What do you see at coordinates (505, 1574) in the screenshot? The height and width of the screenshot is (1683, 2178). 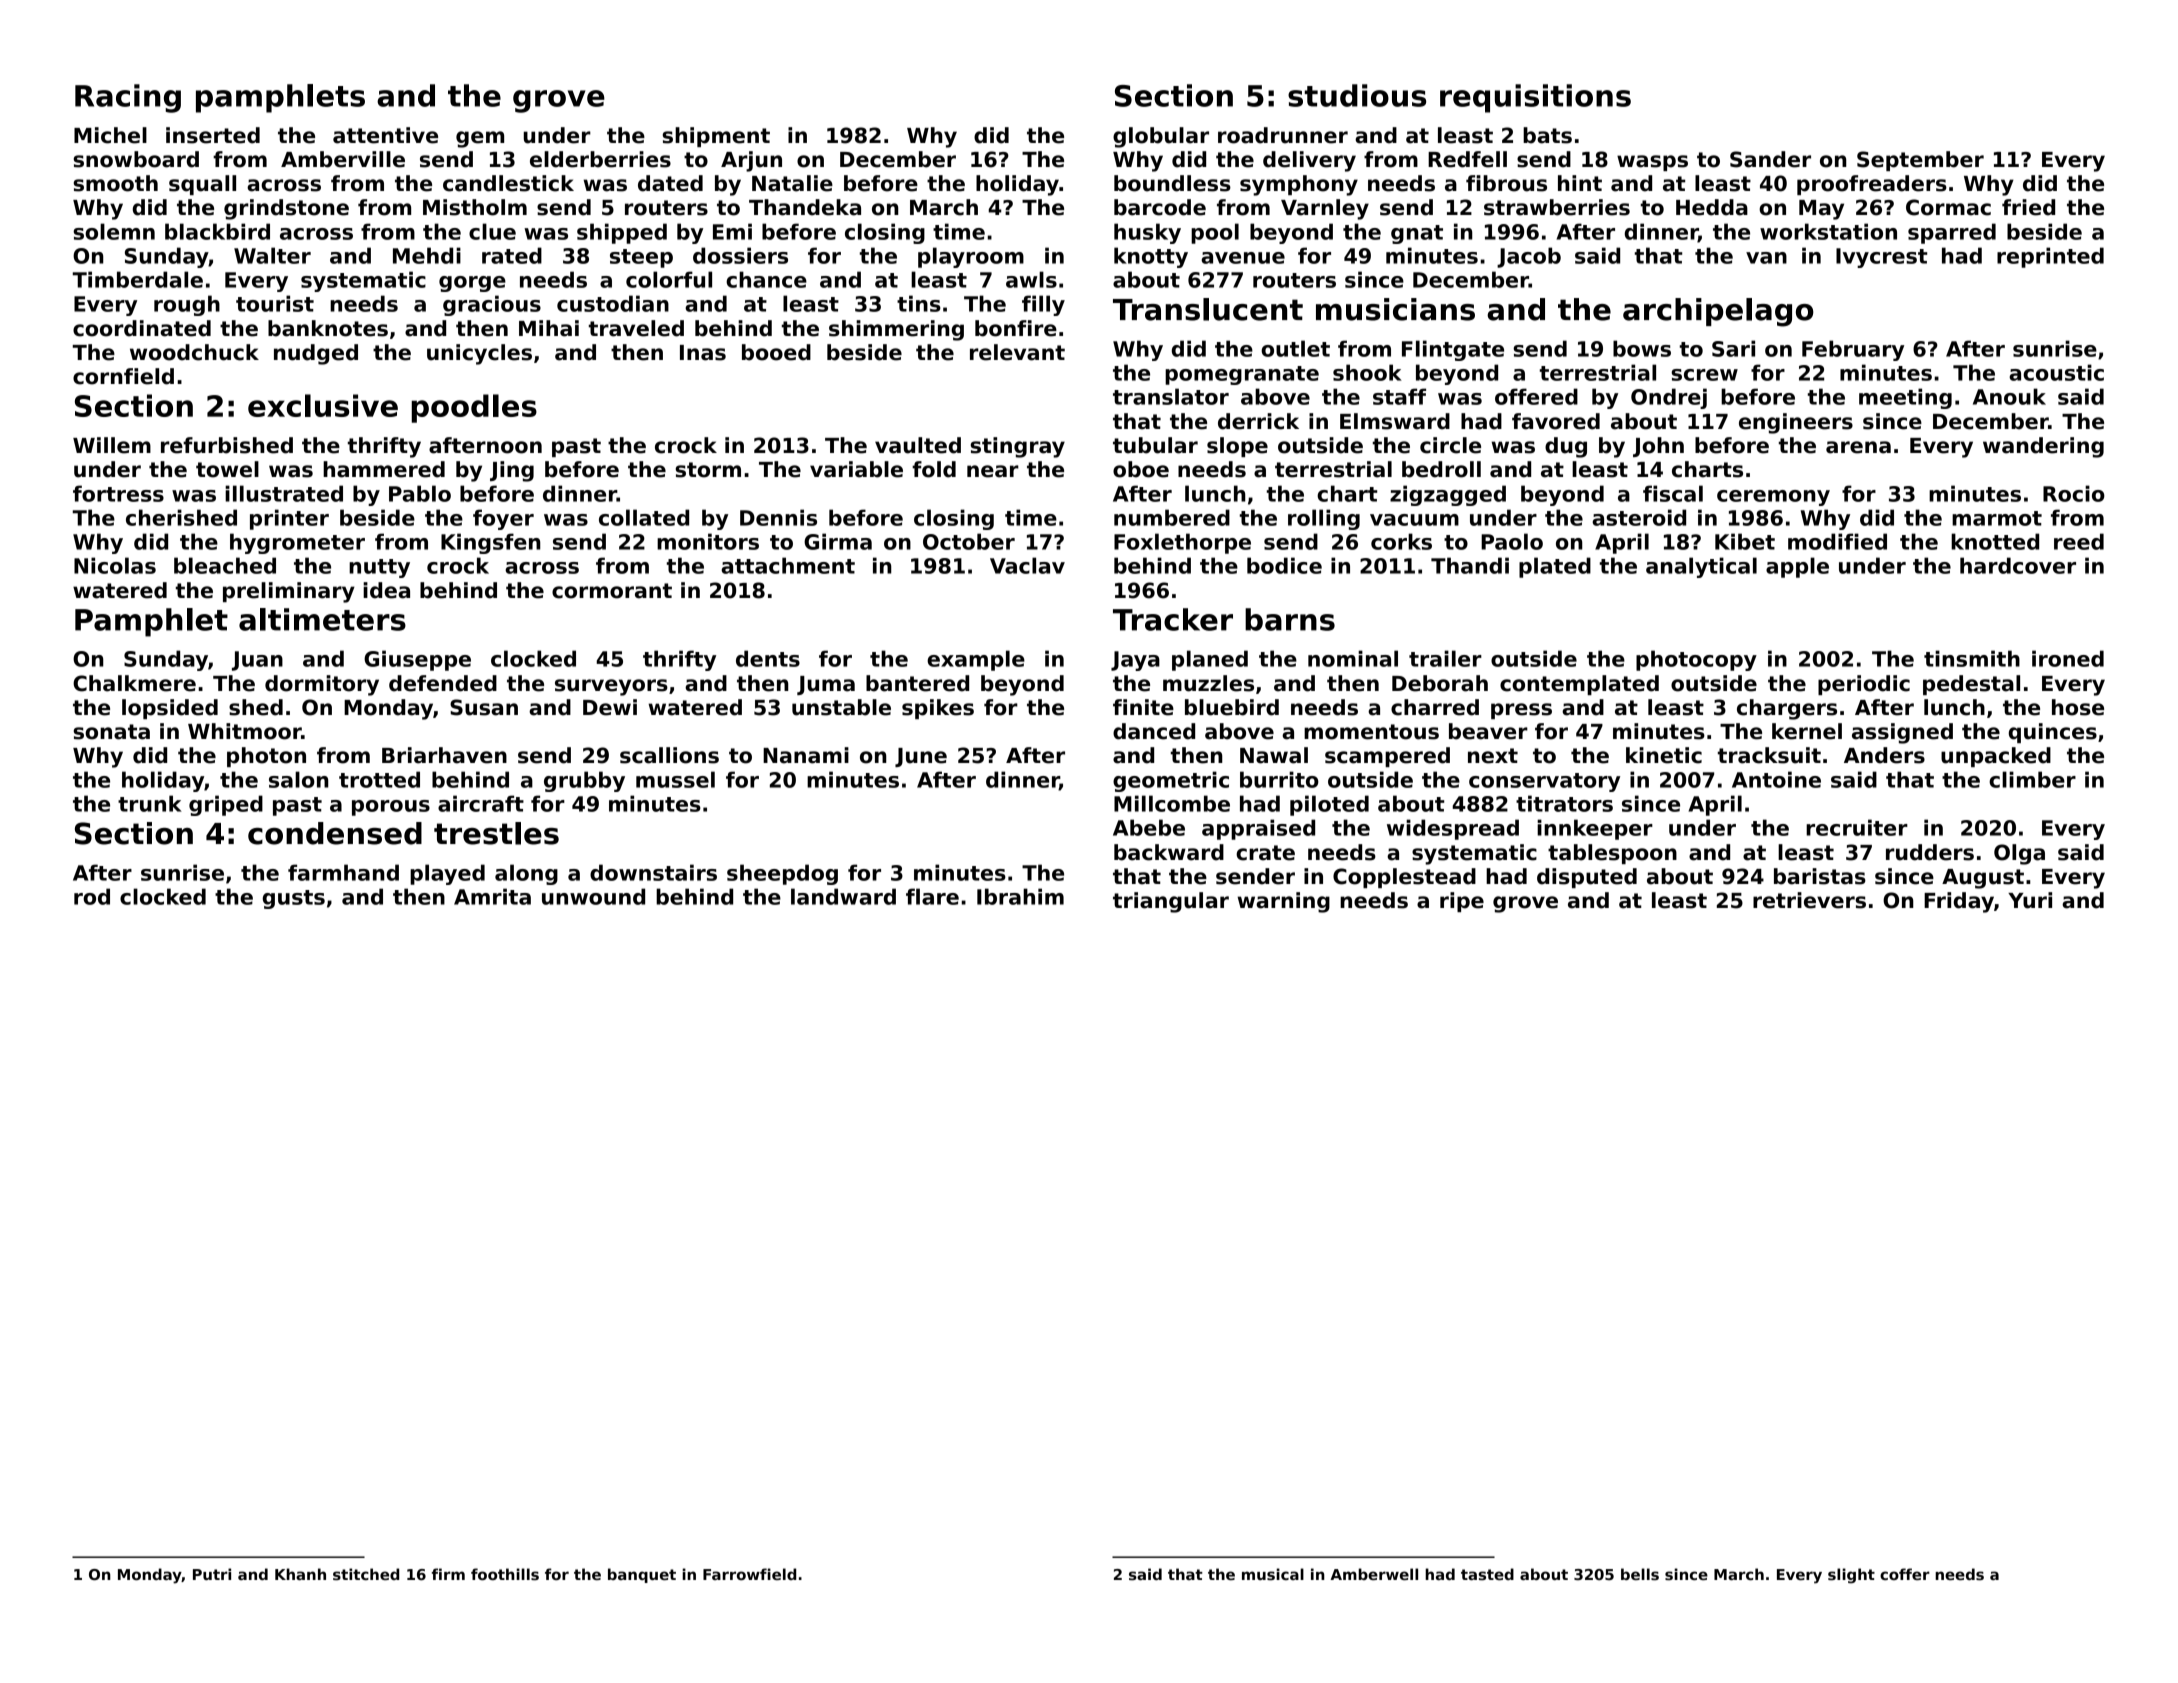 I see `foothills` at bounding box center [505, 1574].
